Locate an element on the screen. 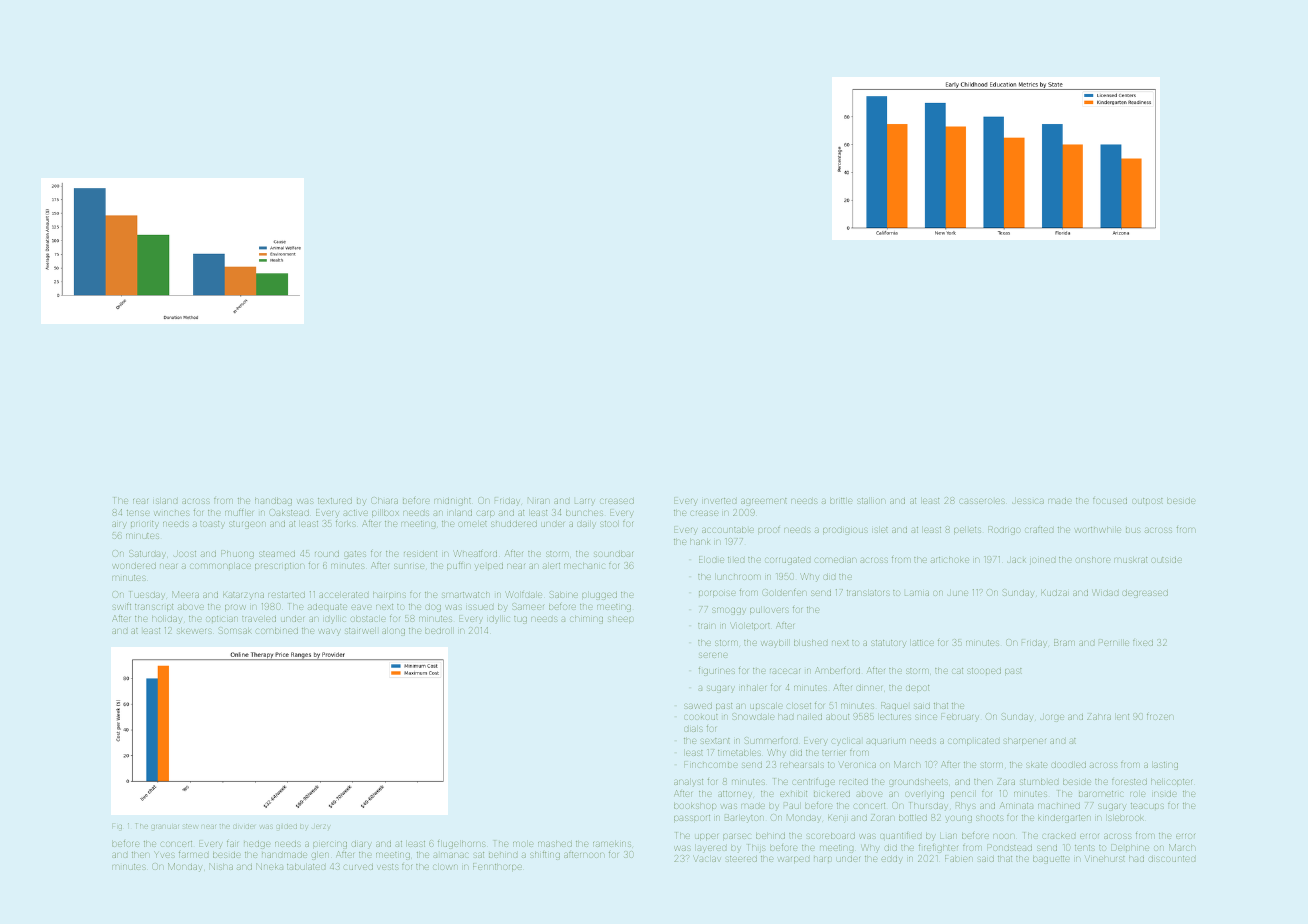 The image size is (1308, 924). Wheatford is located at coordinates (476, 553).
